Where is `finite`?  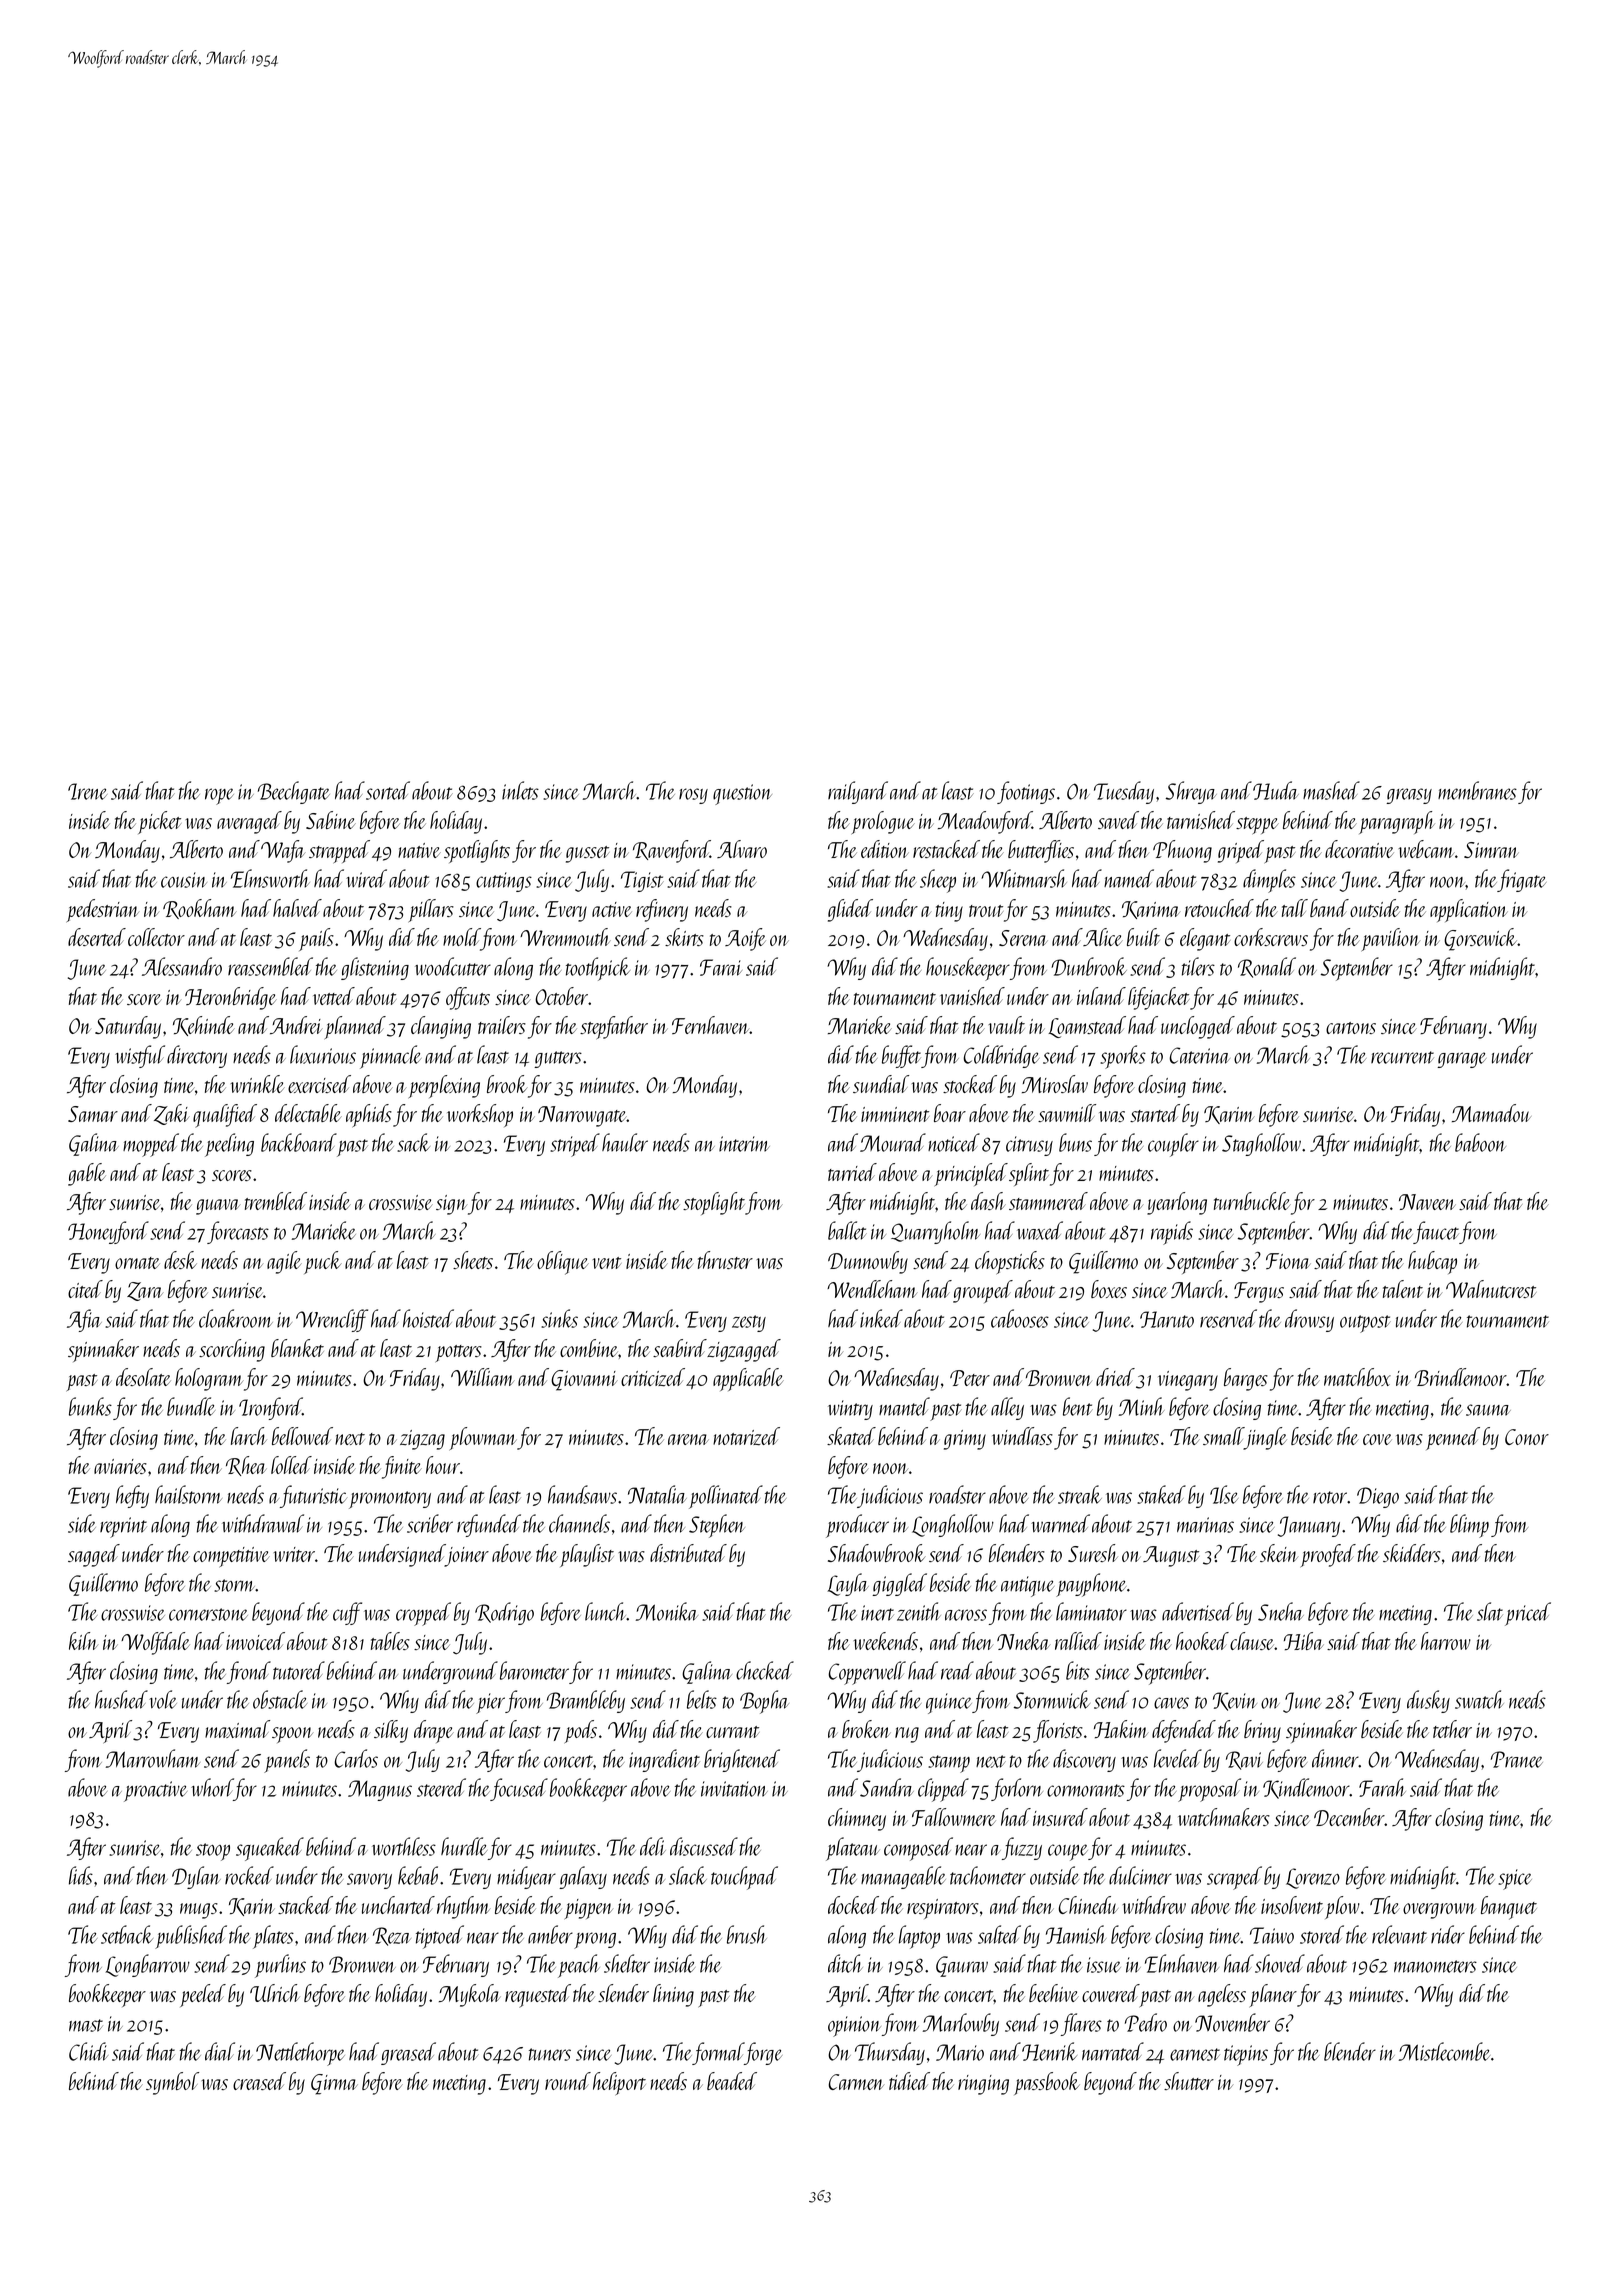 finite is located at coordinates (402, 1467).
